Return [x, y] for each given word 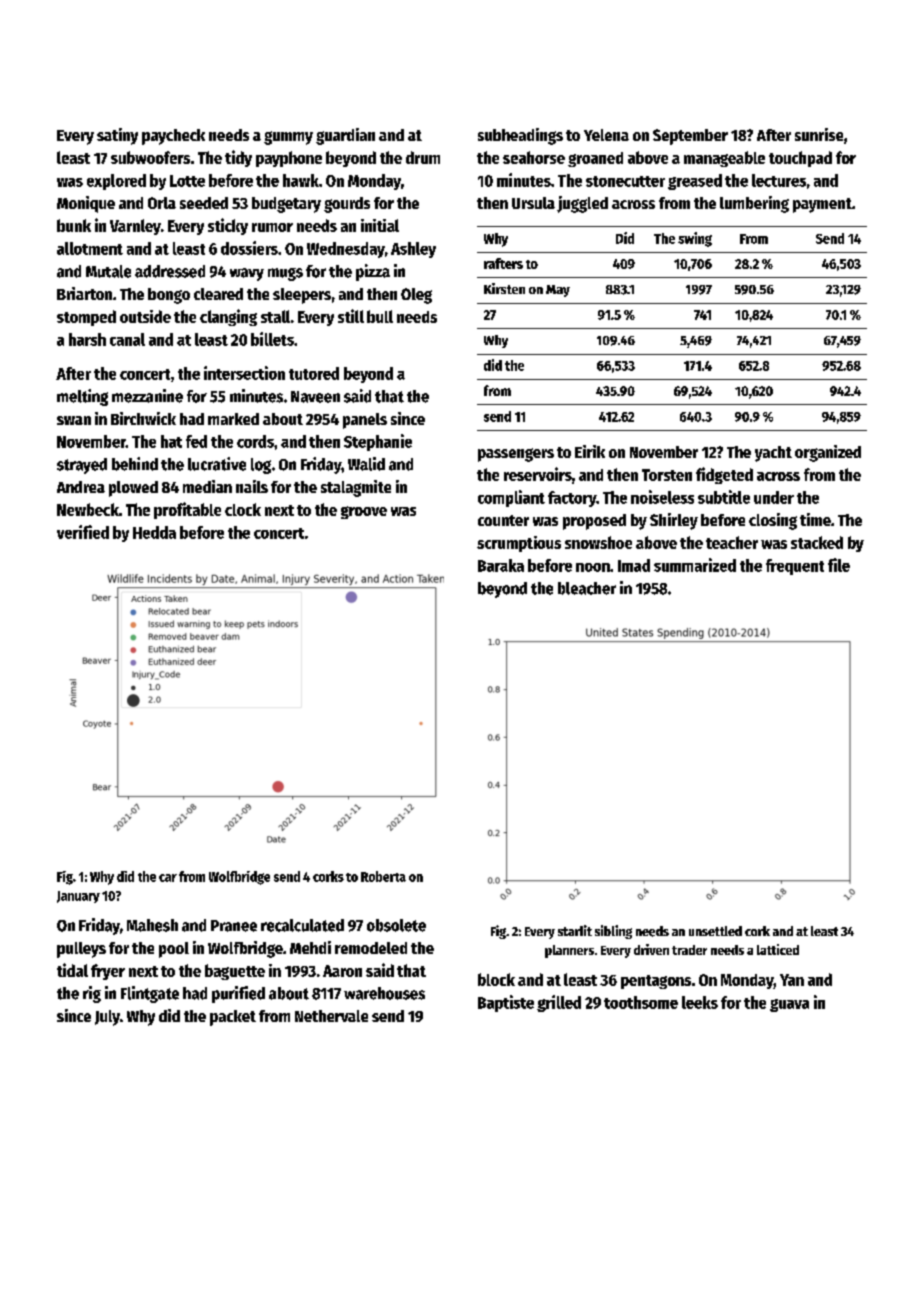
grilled [559, 1003]
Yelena [606, 135]
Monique [86, 204]
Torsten [667, 475]
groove [364, 512]
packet [233, 1018]
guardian [345, 136]
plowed [133, 489]
